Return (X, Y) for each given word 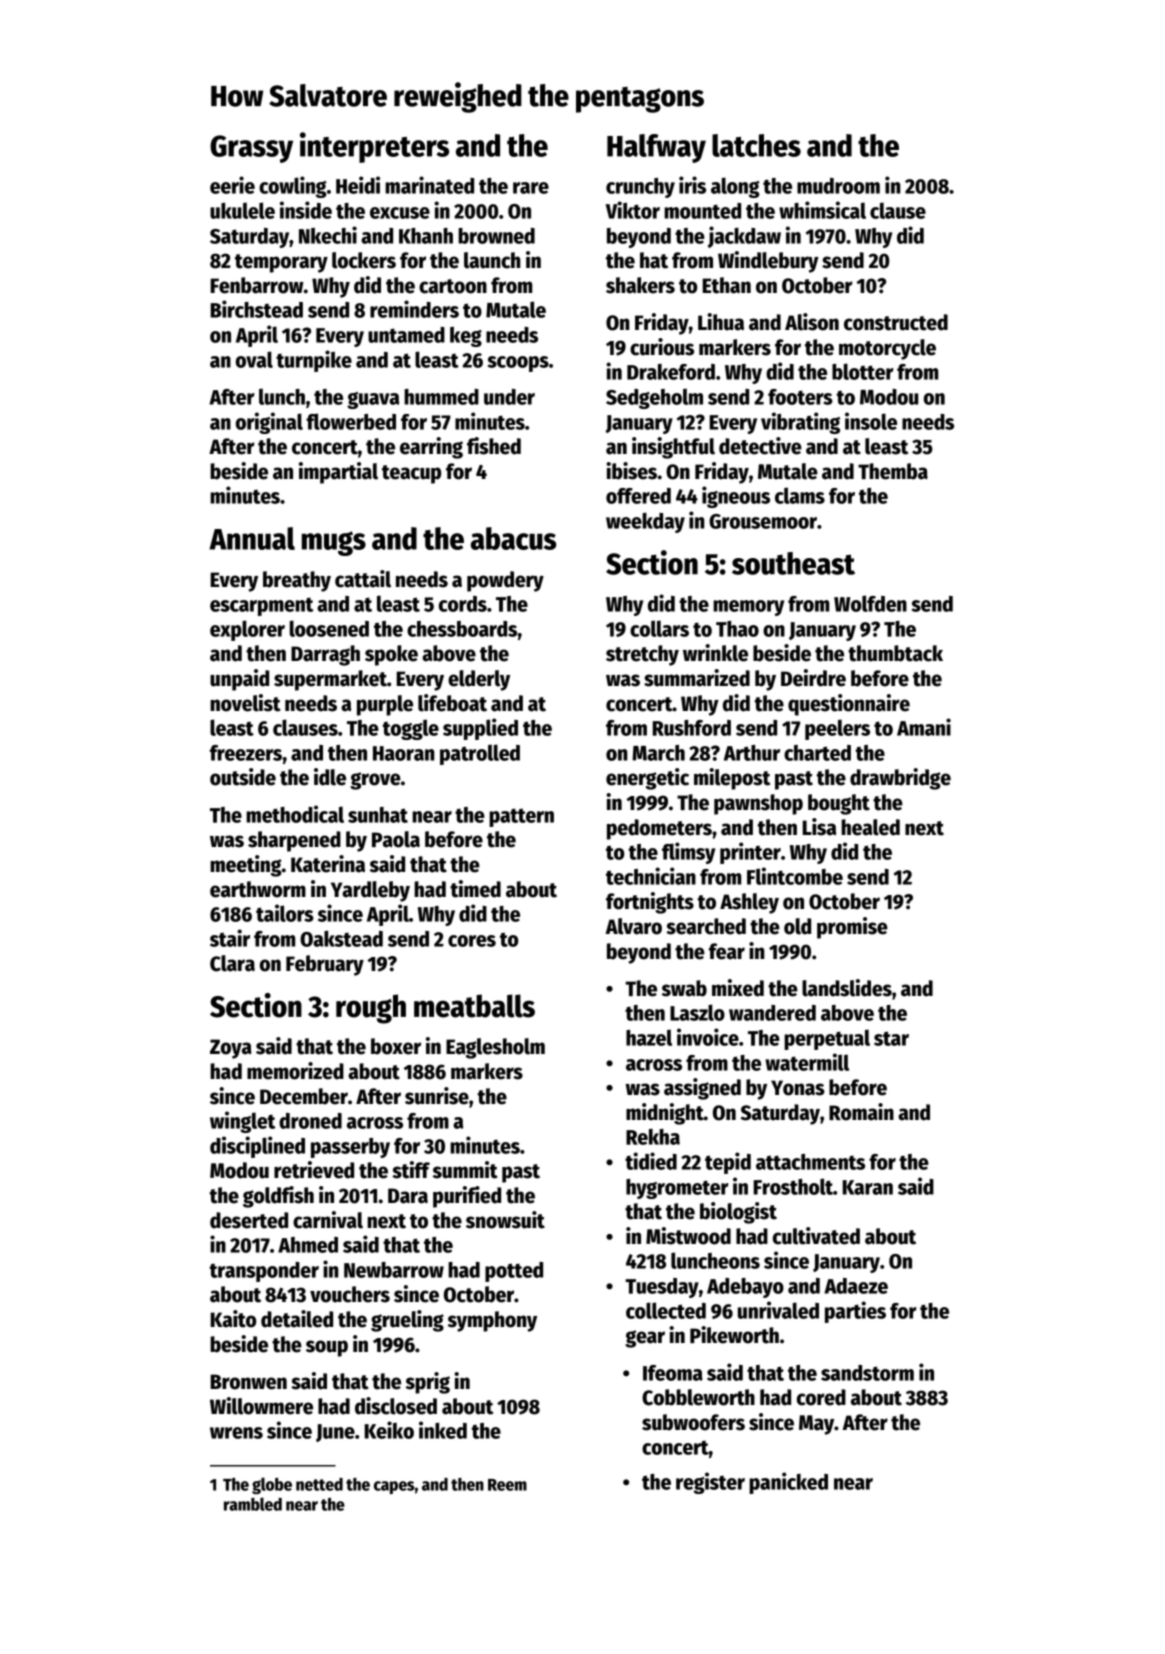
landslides (847, 988)
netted (319, 1484)
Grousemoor (763, 521)
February (325, 965)
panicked (788, 1483)
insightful (673, 448)
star (891, 1038)
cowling (293, 187)
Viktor (633, 210)
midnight (665, 1114)
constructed (896, 322)
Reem (507, 1485)
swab (684, 988)
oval (254, 359)
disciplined (257, 1147)
